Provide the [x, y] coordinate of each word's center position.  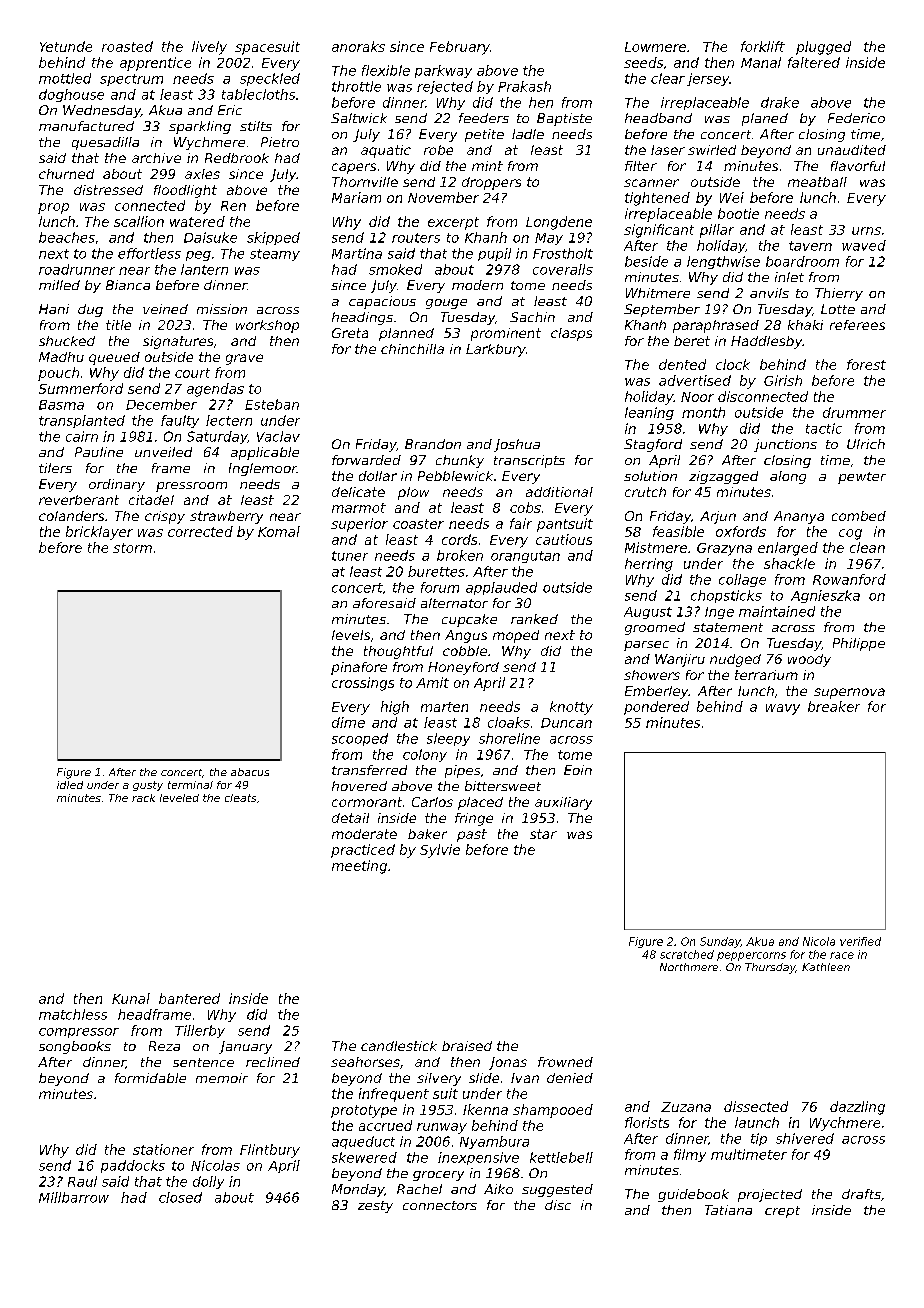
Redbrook [237, 158]
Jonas [508, 1063]
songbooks [75, 1047]
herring [649, 565]
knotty [571, 708]
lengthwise [723, 262]
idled [70, 785]
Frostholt [563, 253]
